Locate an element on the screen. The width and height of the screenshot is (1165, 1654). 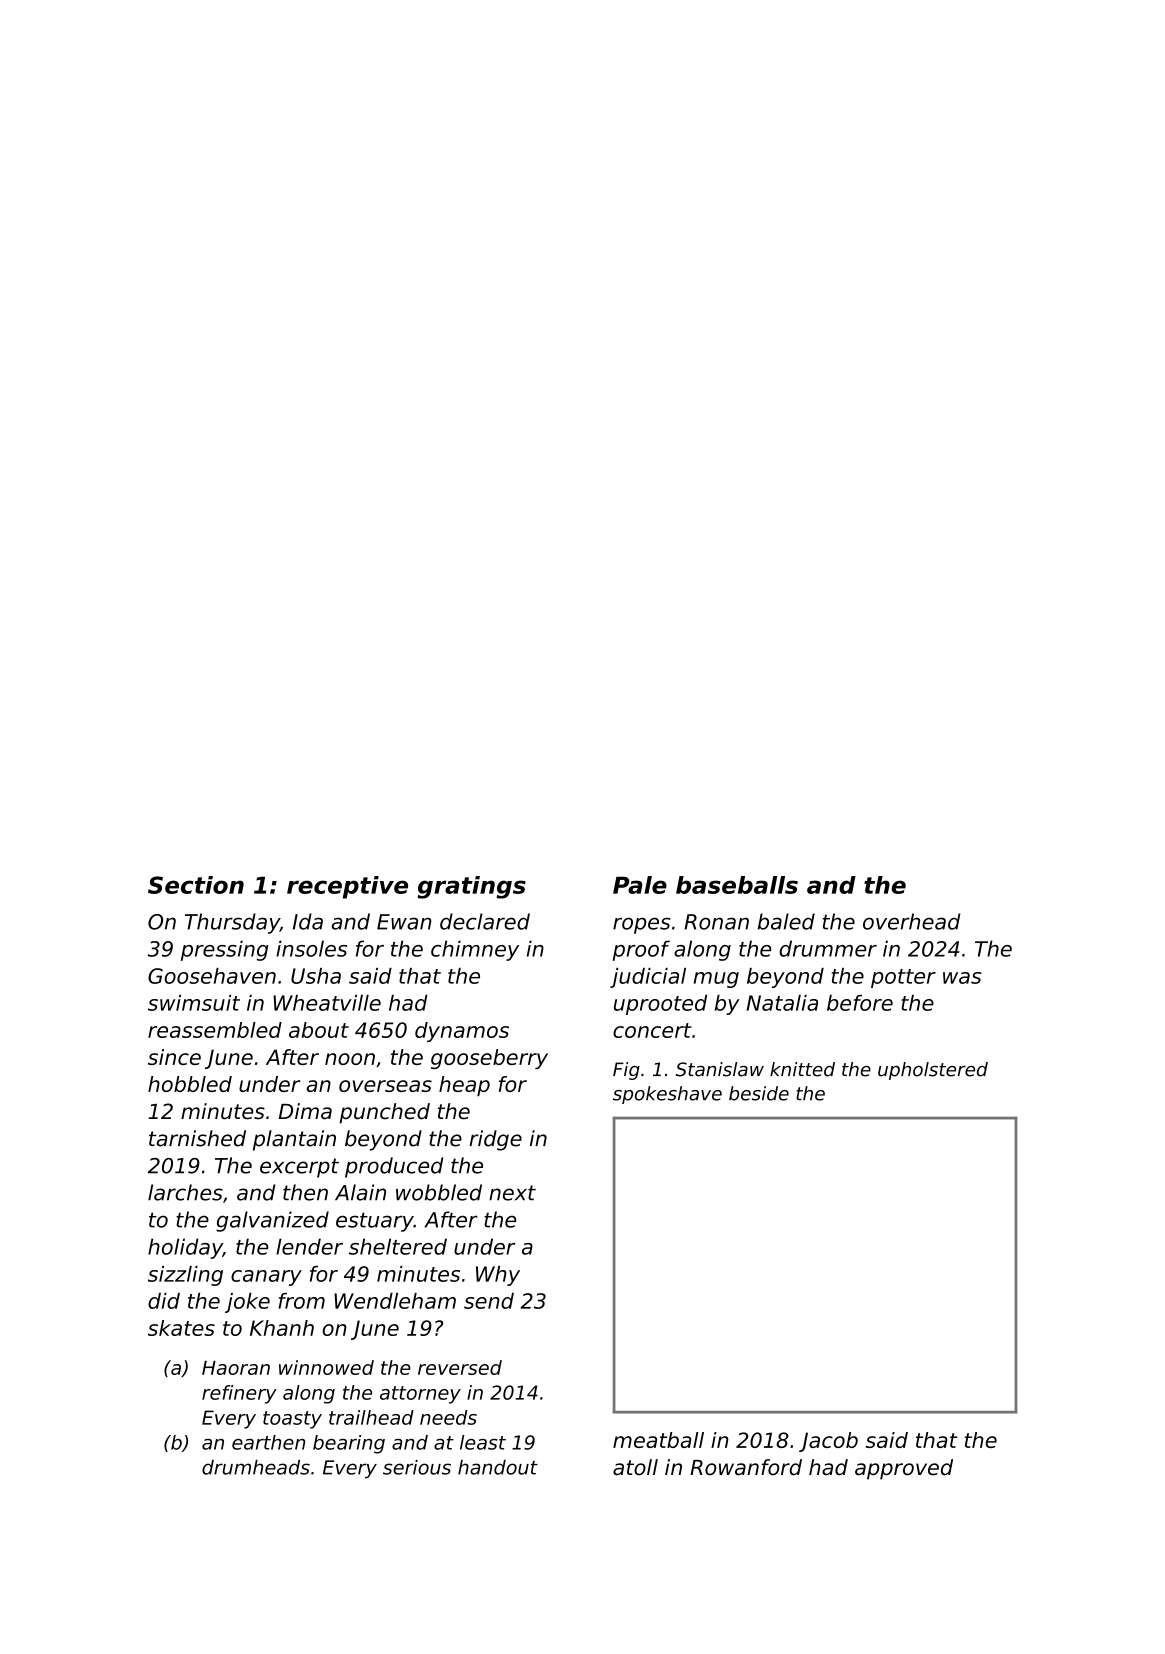
estuary is located at coordinates (375, 1222).
